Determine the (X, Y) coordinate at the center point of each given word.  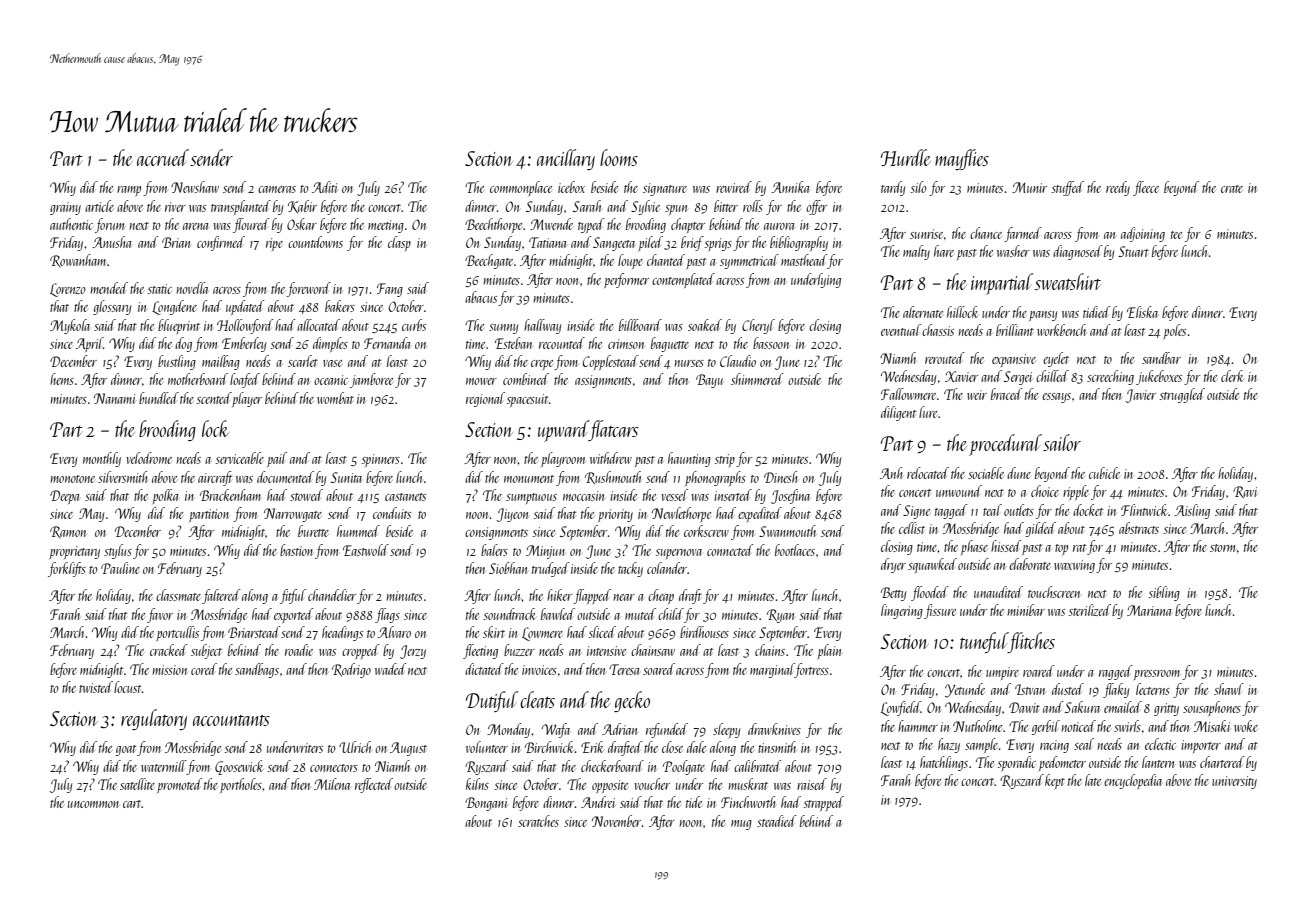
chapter (688, 225)
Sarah (587, 206)
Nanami (114, 398)
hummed (358, 531)
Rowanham (79, 260)
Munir (1029, 187)
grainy (65, 208)
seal (1084, 744)
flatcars (613, 430)
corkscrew (706, 531)
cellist (912, 528)
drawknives (774, 729)
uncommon (93, 804)
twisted (96, 687)
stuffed (1067, 188)
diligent (898, 413)
